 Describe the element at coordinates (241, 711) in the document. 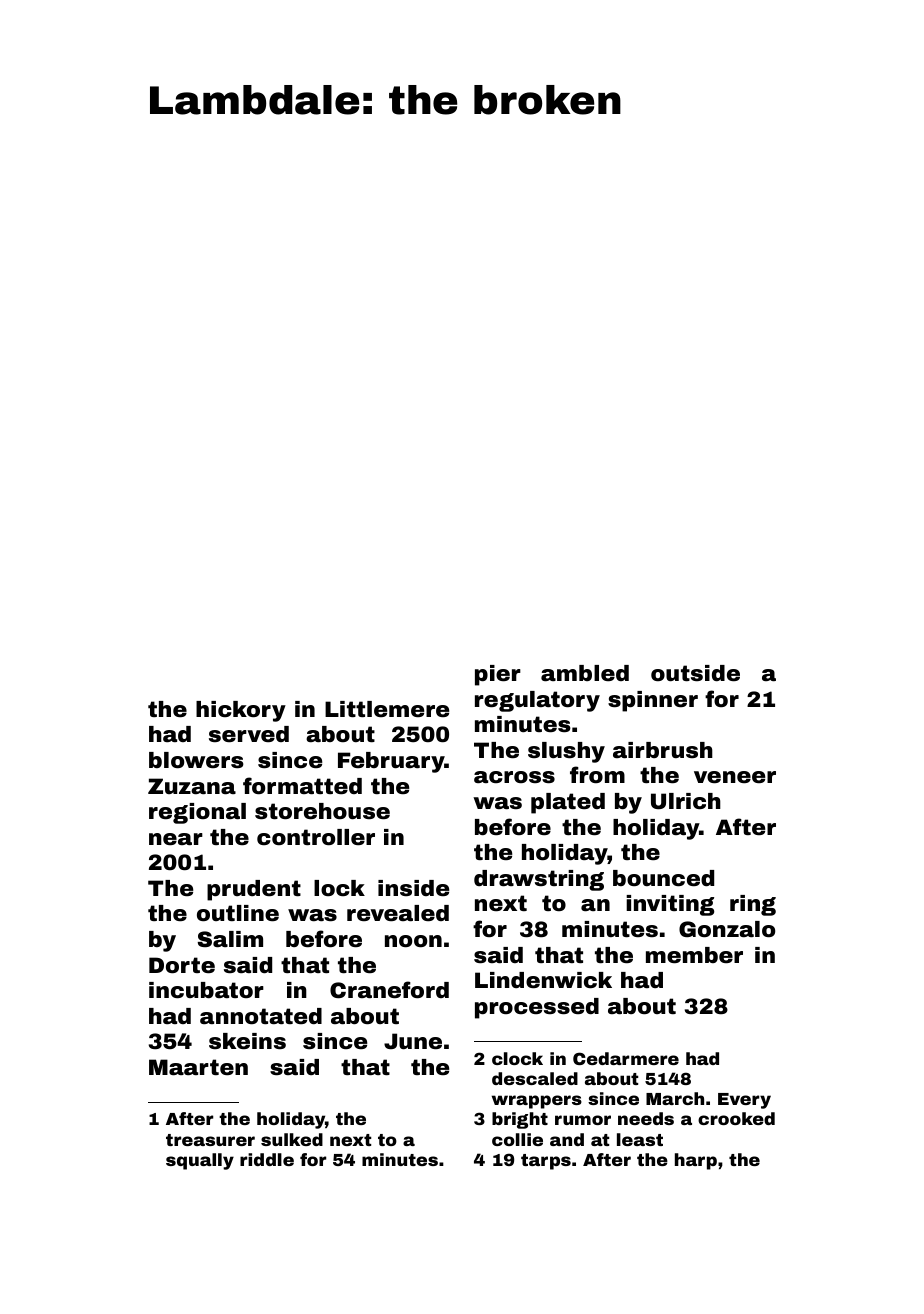

I see `hickory` at that location.
